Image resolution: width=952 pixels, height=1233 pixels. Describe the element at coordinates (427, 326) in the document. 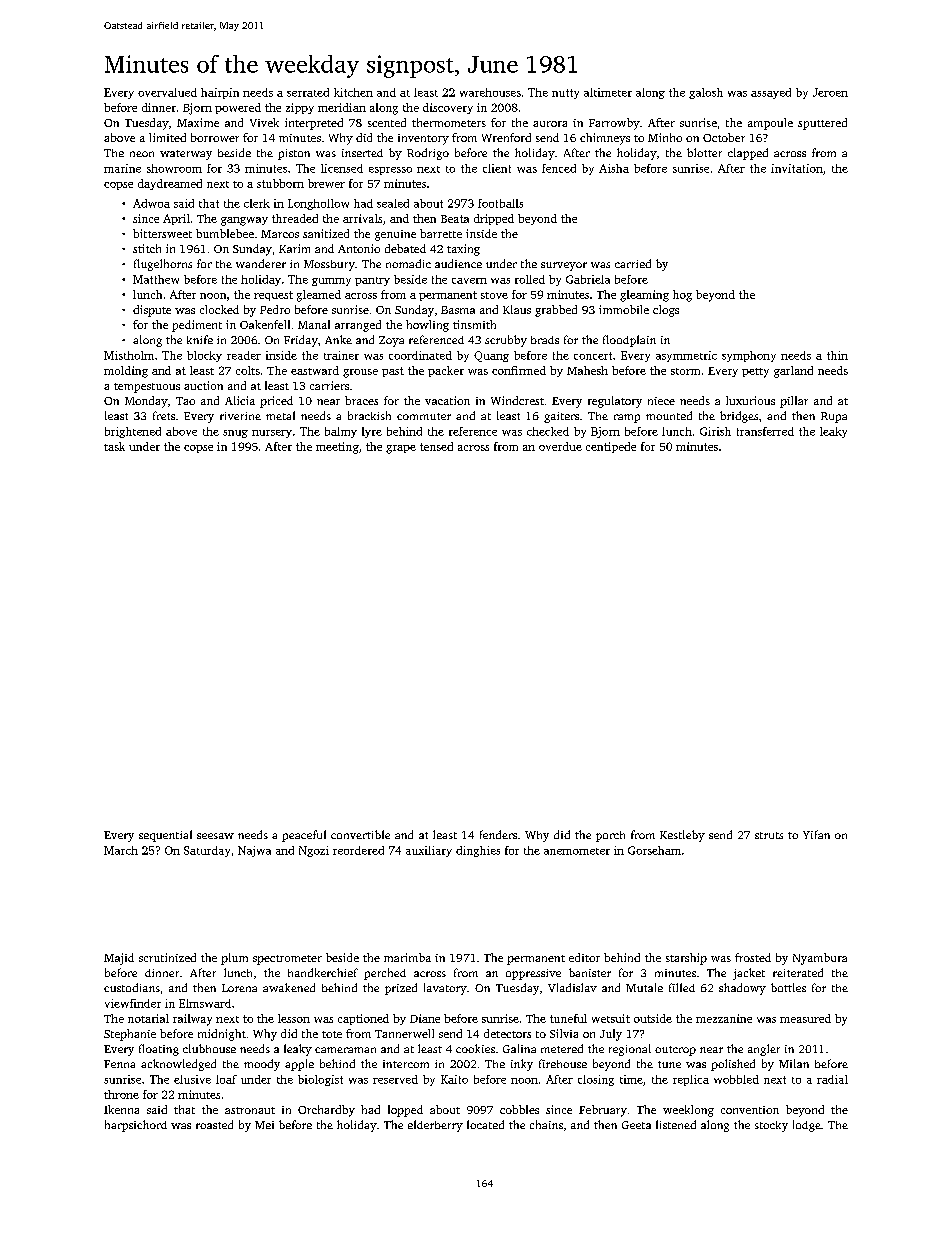

I see `howling` at that location.
